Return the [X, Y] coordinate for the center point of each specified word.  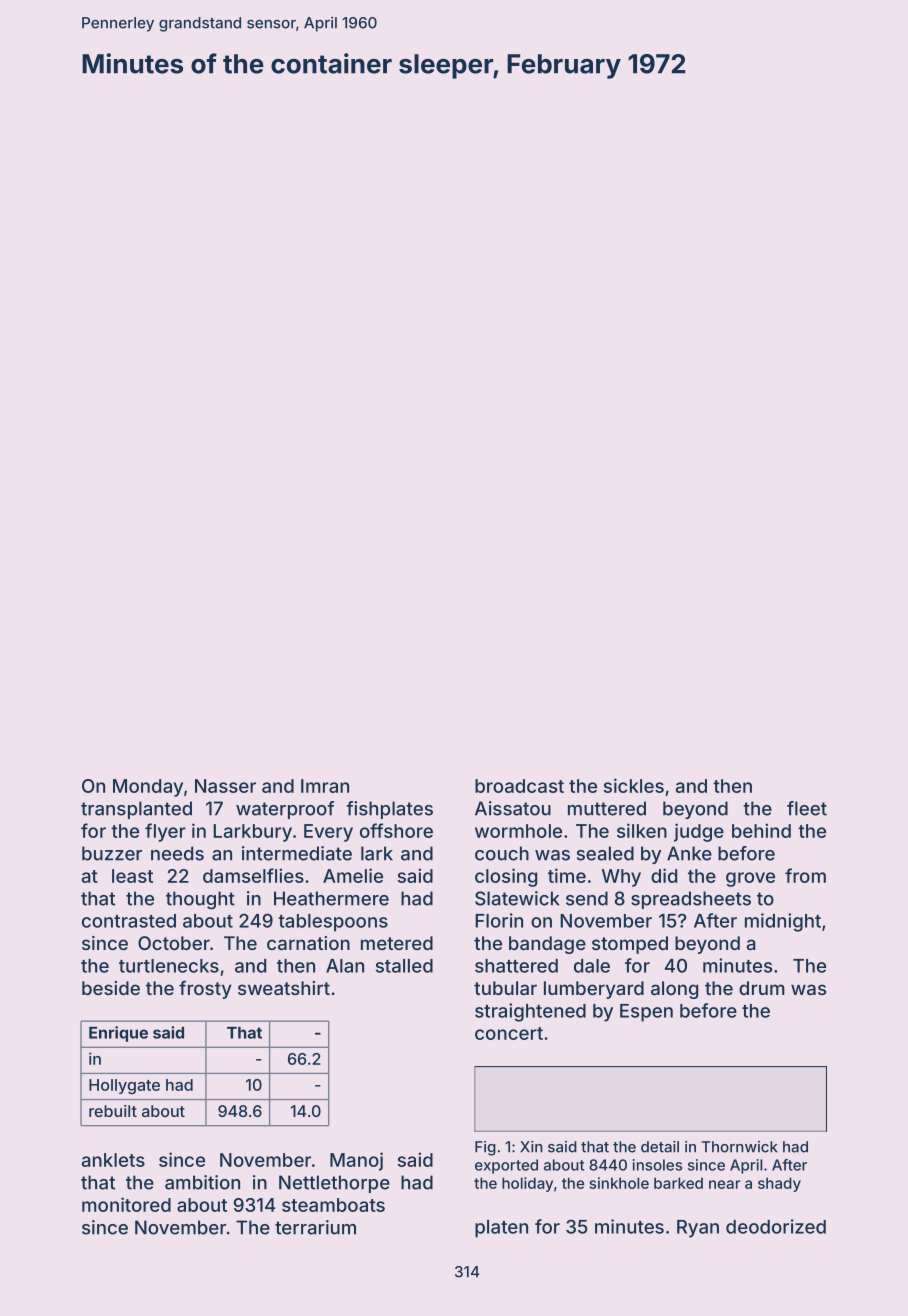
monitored [126, 1204]
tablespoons [333, 923]
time [567, 875]
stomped [630, 945]
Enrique [118, 1034]
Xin [531, 1147]
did [664, 875]
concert [509, 1033]
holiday [527, 1184]
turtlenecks [169, 966]
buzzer [112, 853]
